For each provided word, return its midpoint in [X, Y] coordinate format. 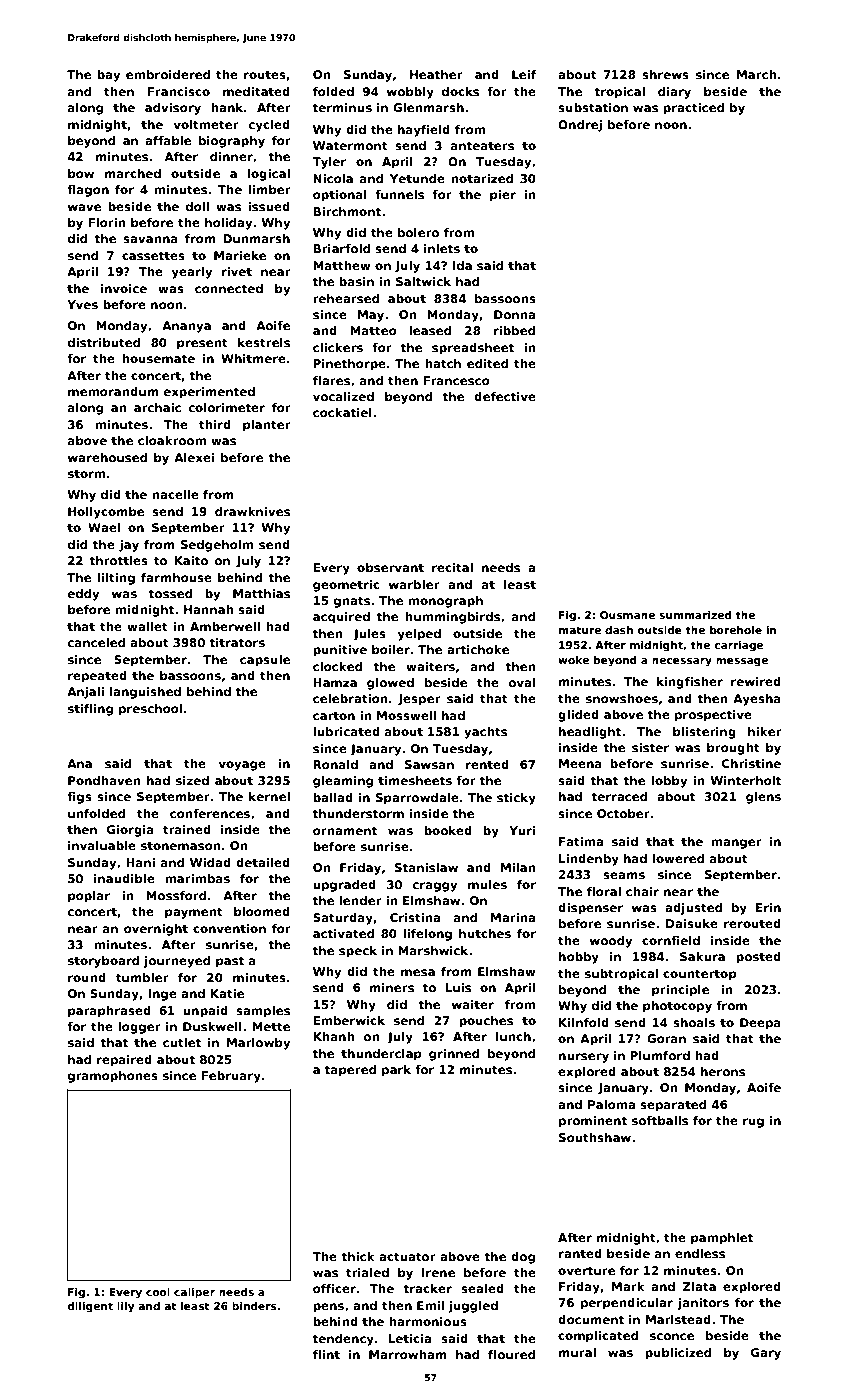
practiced [693, 109]
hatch [443, 363]
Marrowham [408, 1354]
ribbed [514, 330]
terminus [342, 107]
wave [84, 207]
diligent [90, 1307]
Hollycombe [106, 513]
